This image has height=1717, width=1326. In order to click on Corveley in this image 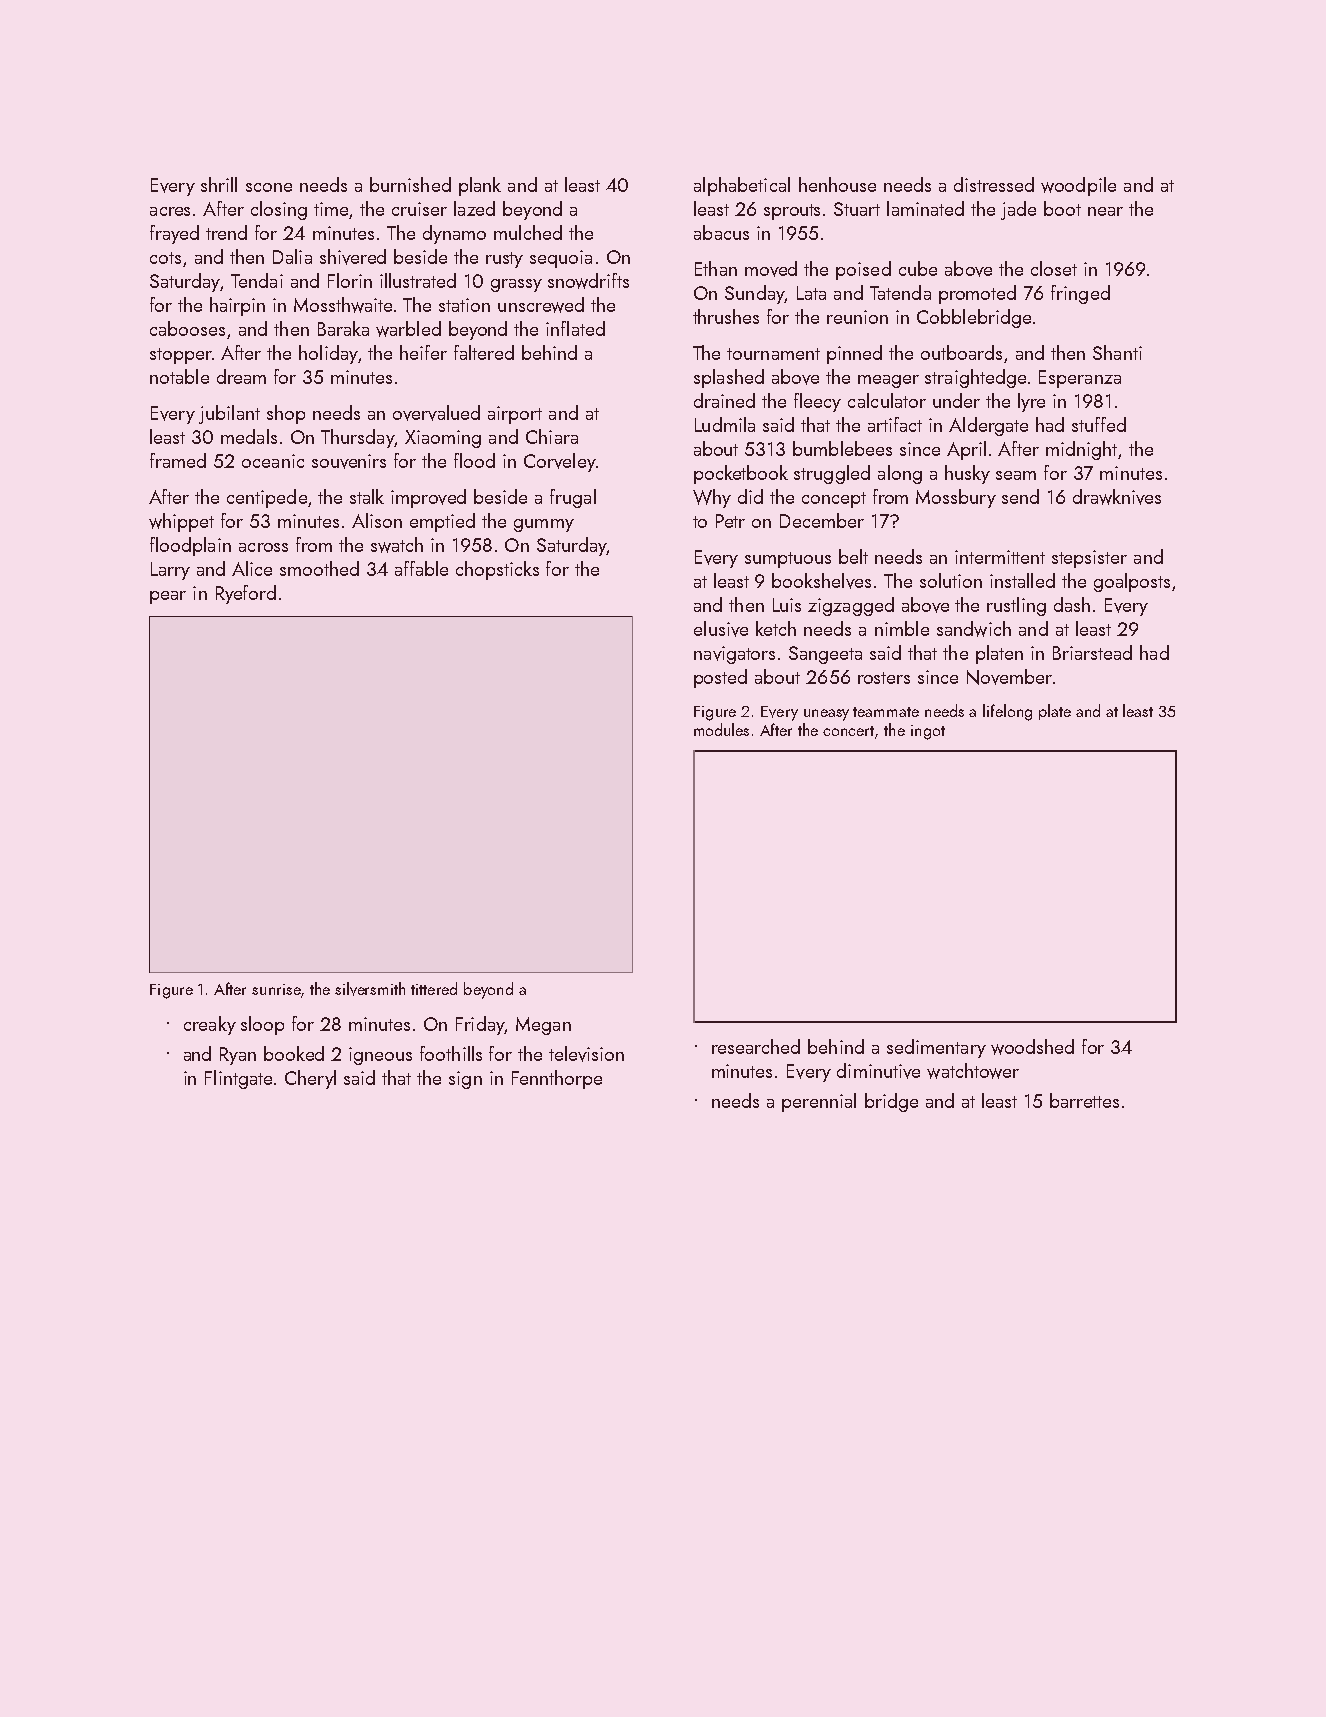, I will do `click(560, 462)`.
